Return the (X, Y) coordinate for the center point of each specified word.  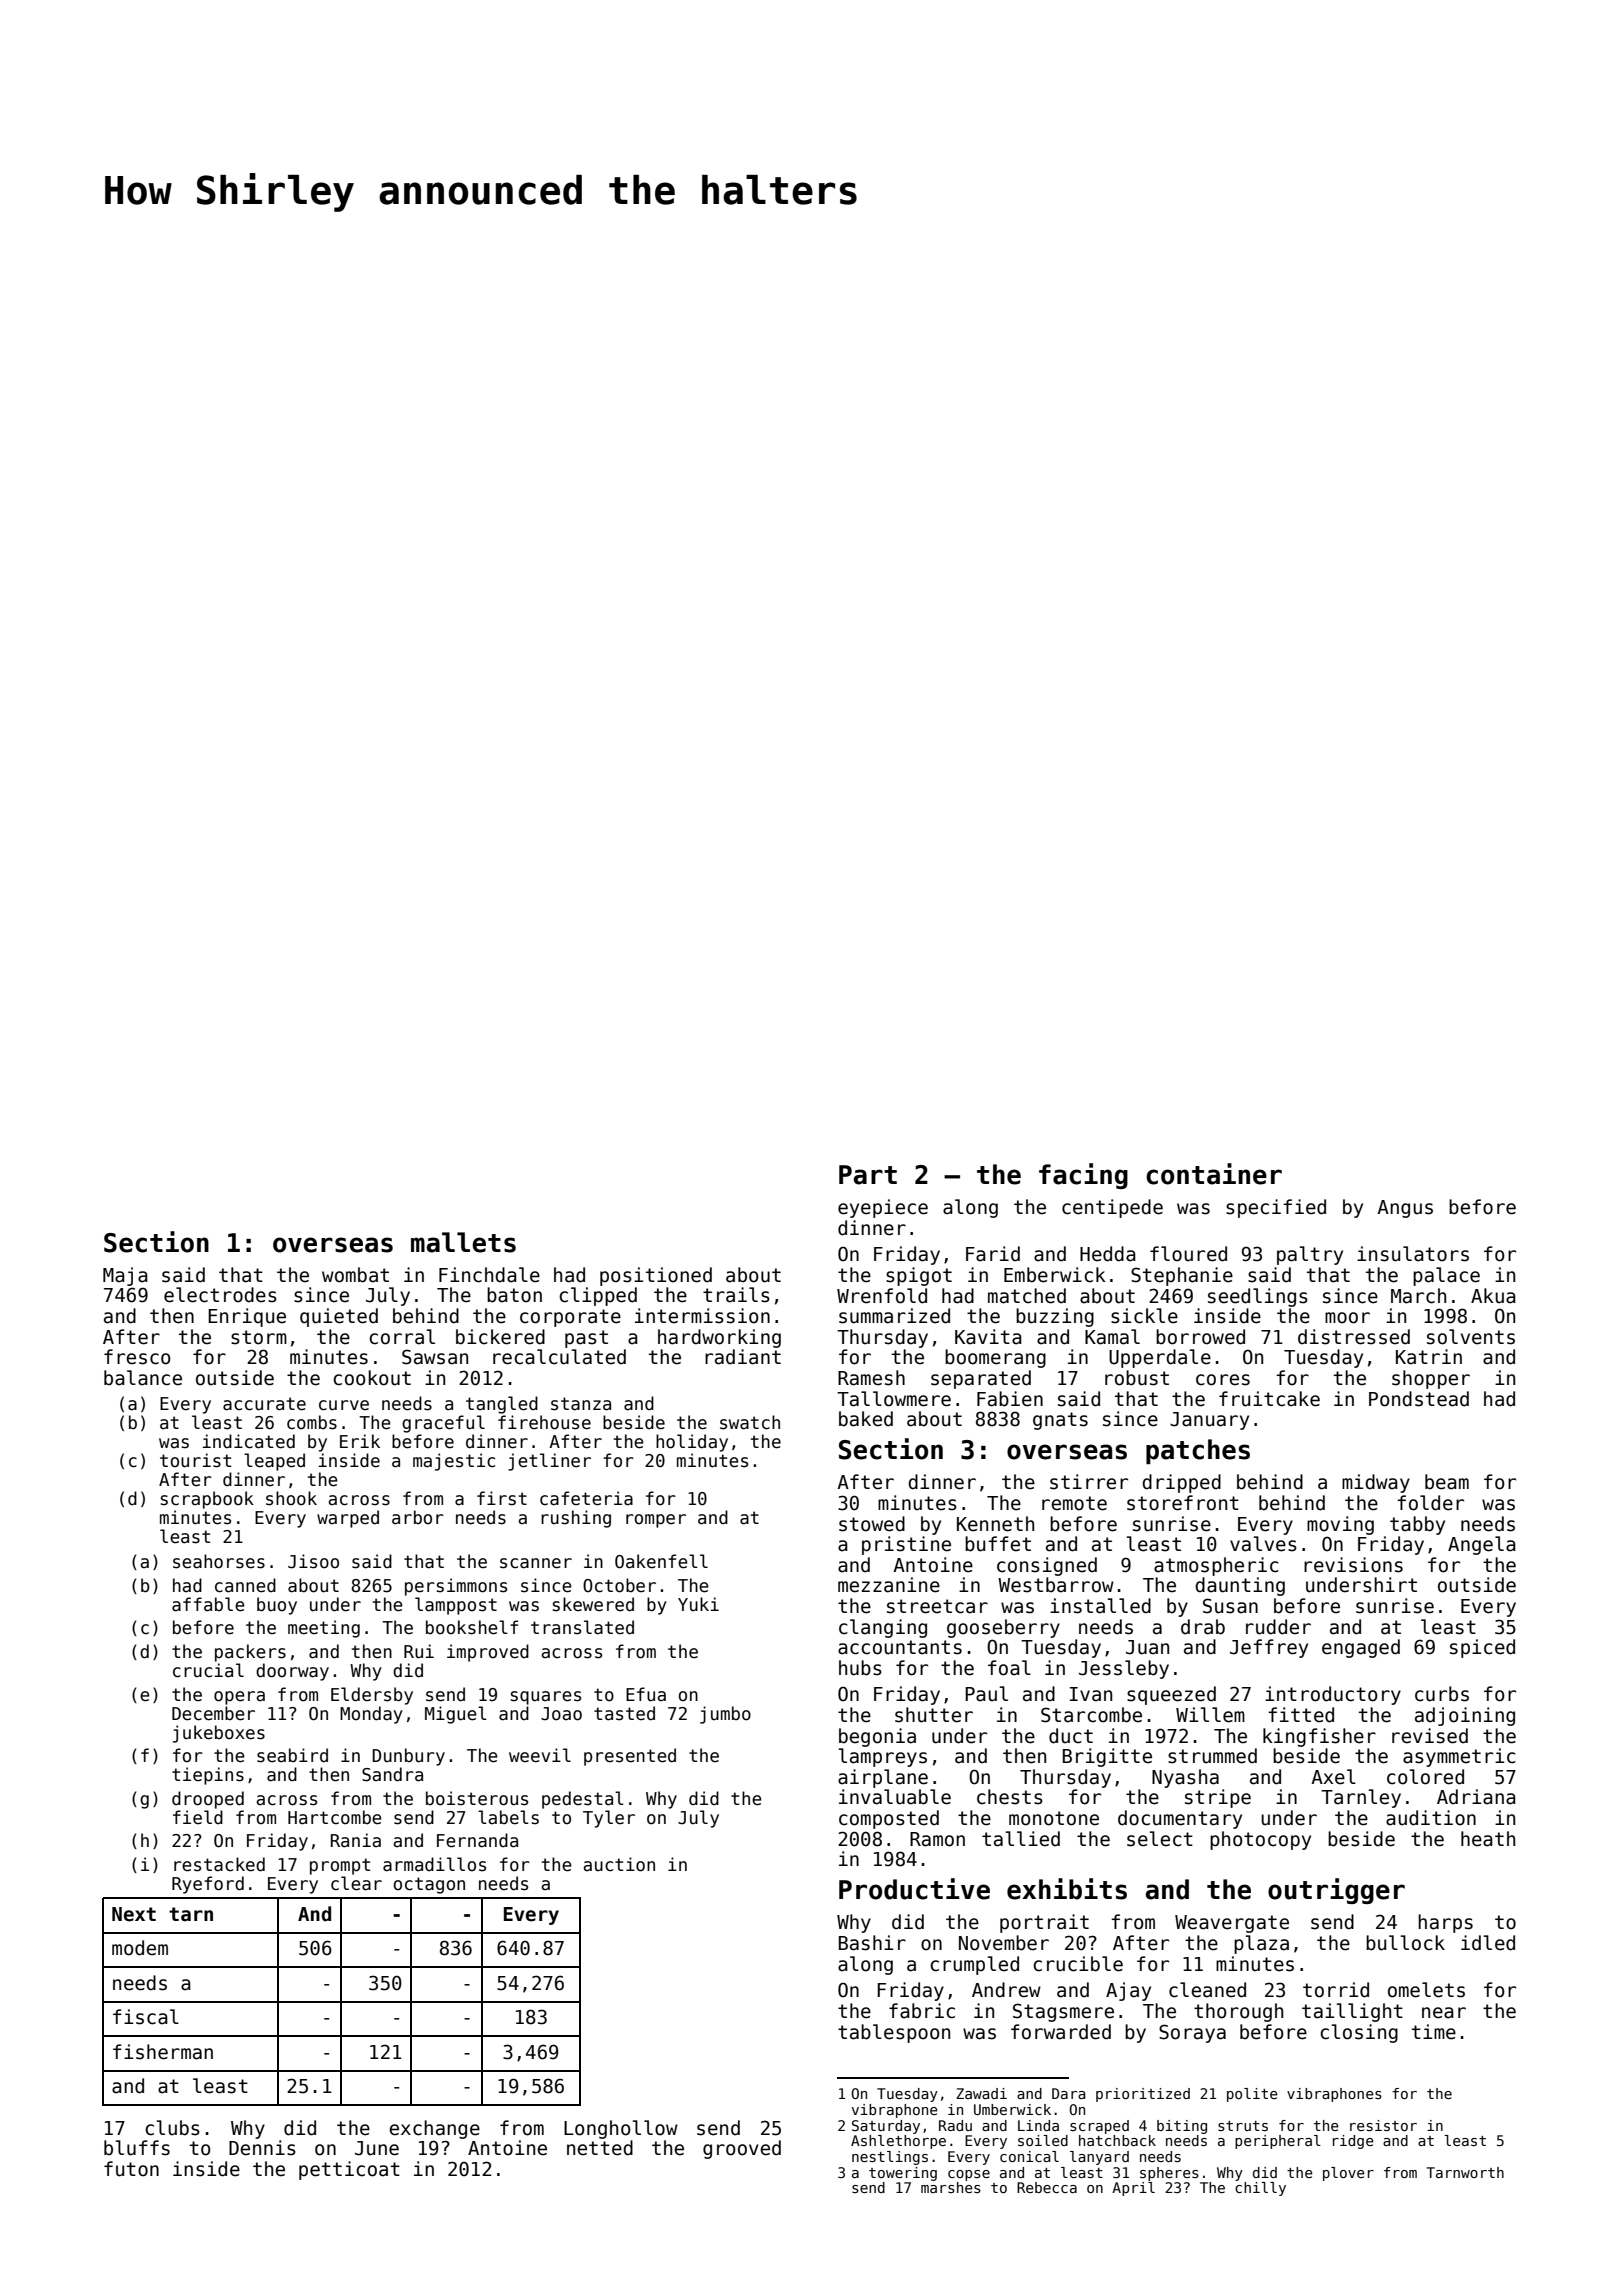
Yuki (698, 1604)
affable (208, 1604)
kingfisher (1319, 1737)
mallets (463, 1242)
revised (1430, 1736)
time (1434, 2032)
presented (630, 1757)
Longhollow (621, 2129)
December (213, 1713)
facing (1083, 1176)
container (1214, 1174)
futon (131, 2169)
